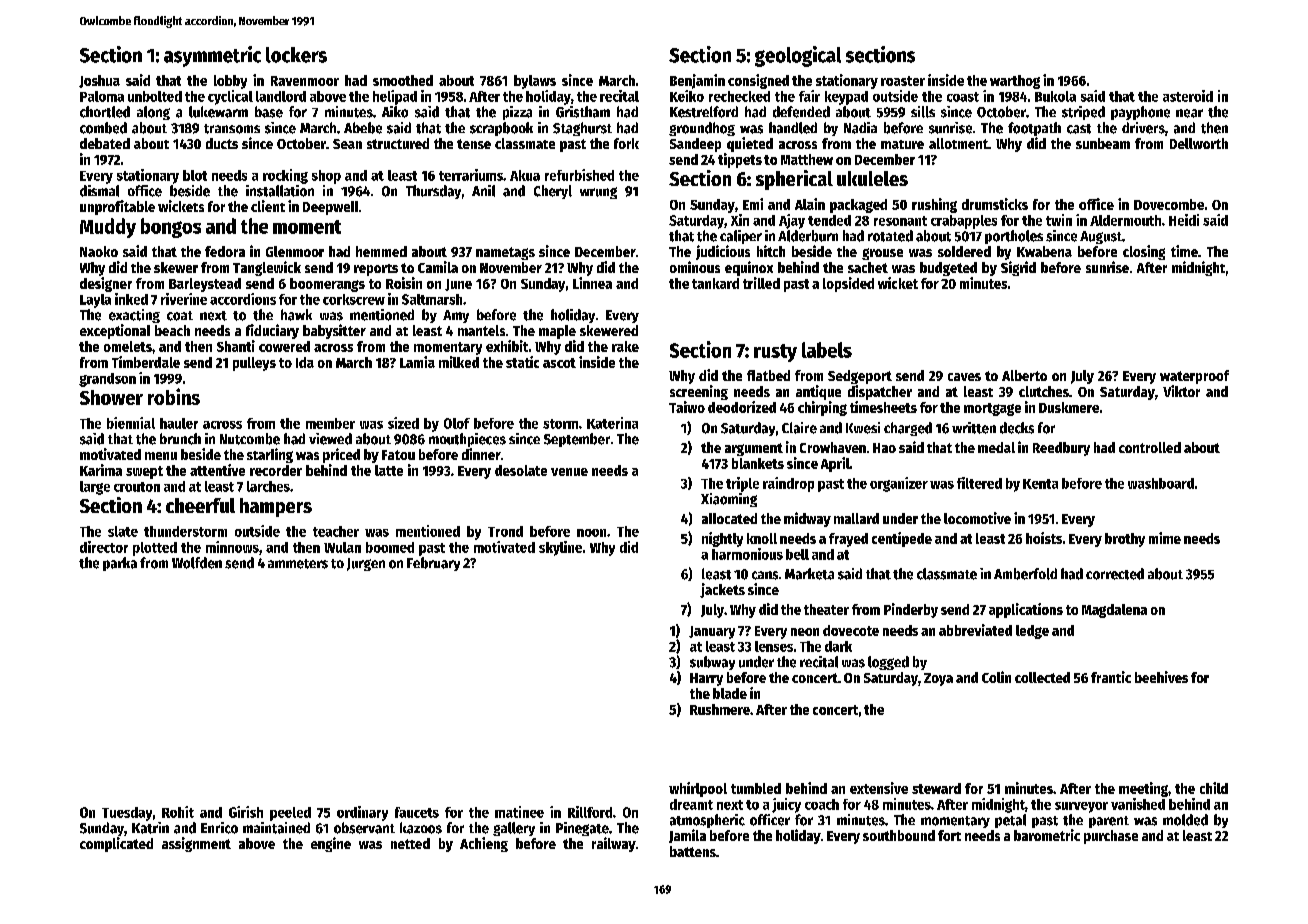 This page has width=1308, height=924. What do you see at coordinates (723, 252) in the page?
I see `judicious` at bounding box center [723, 252].
